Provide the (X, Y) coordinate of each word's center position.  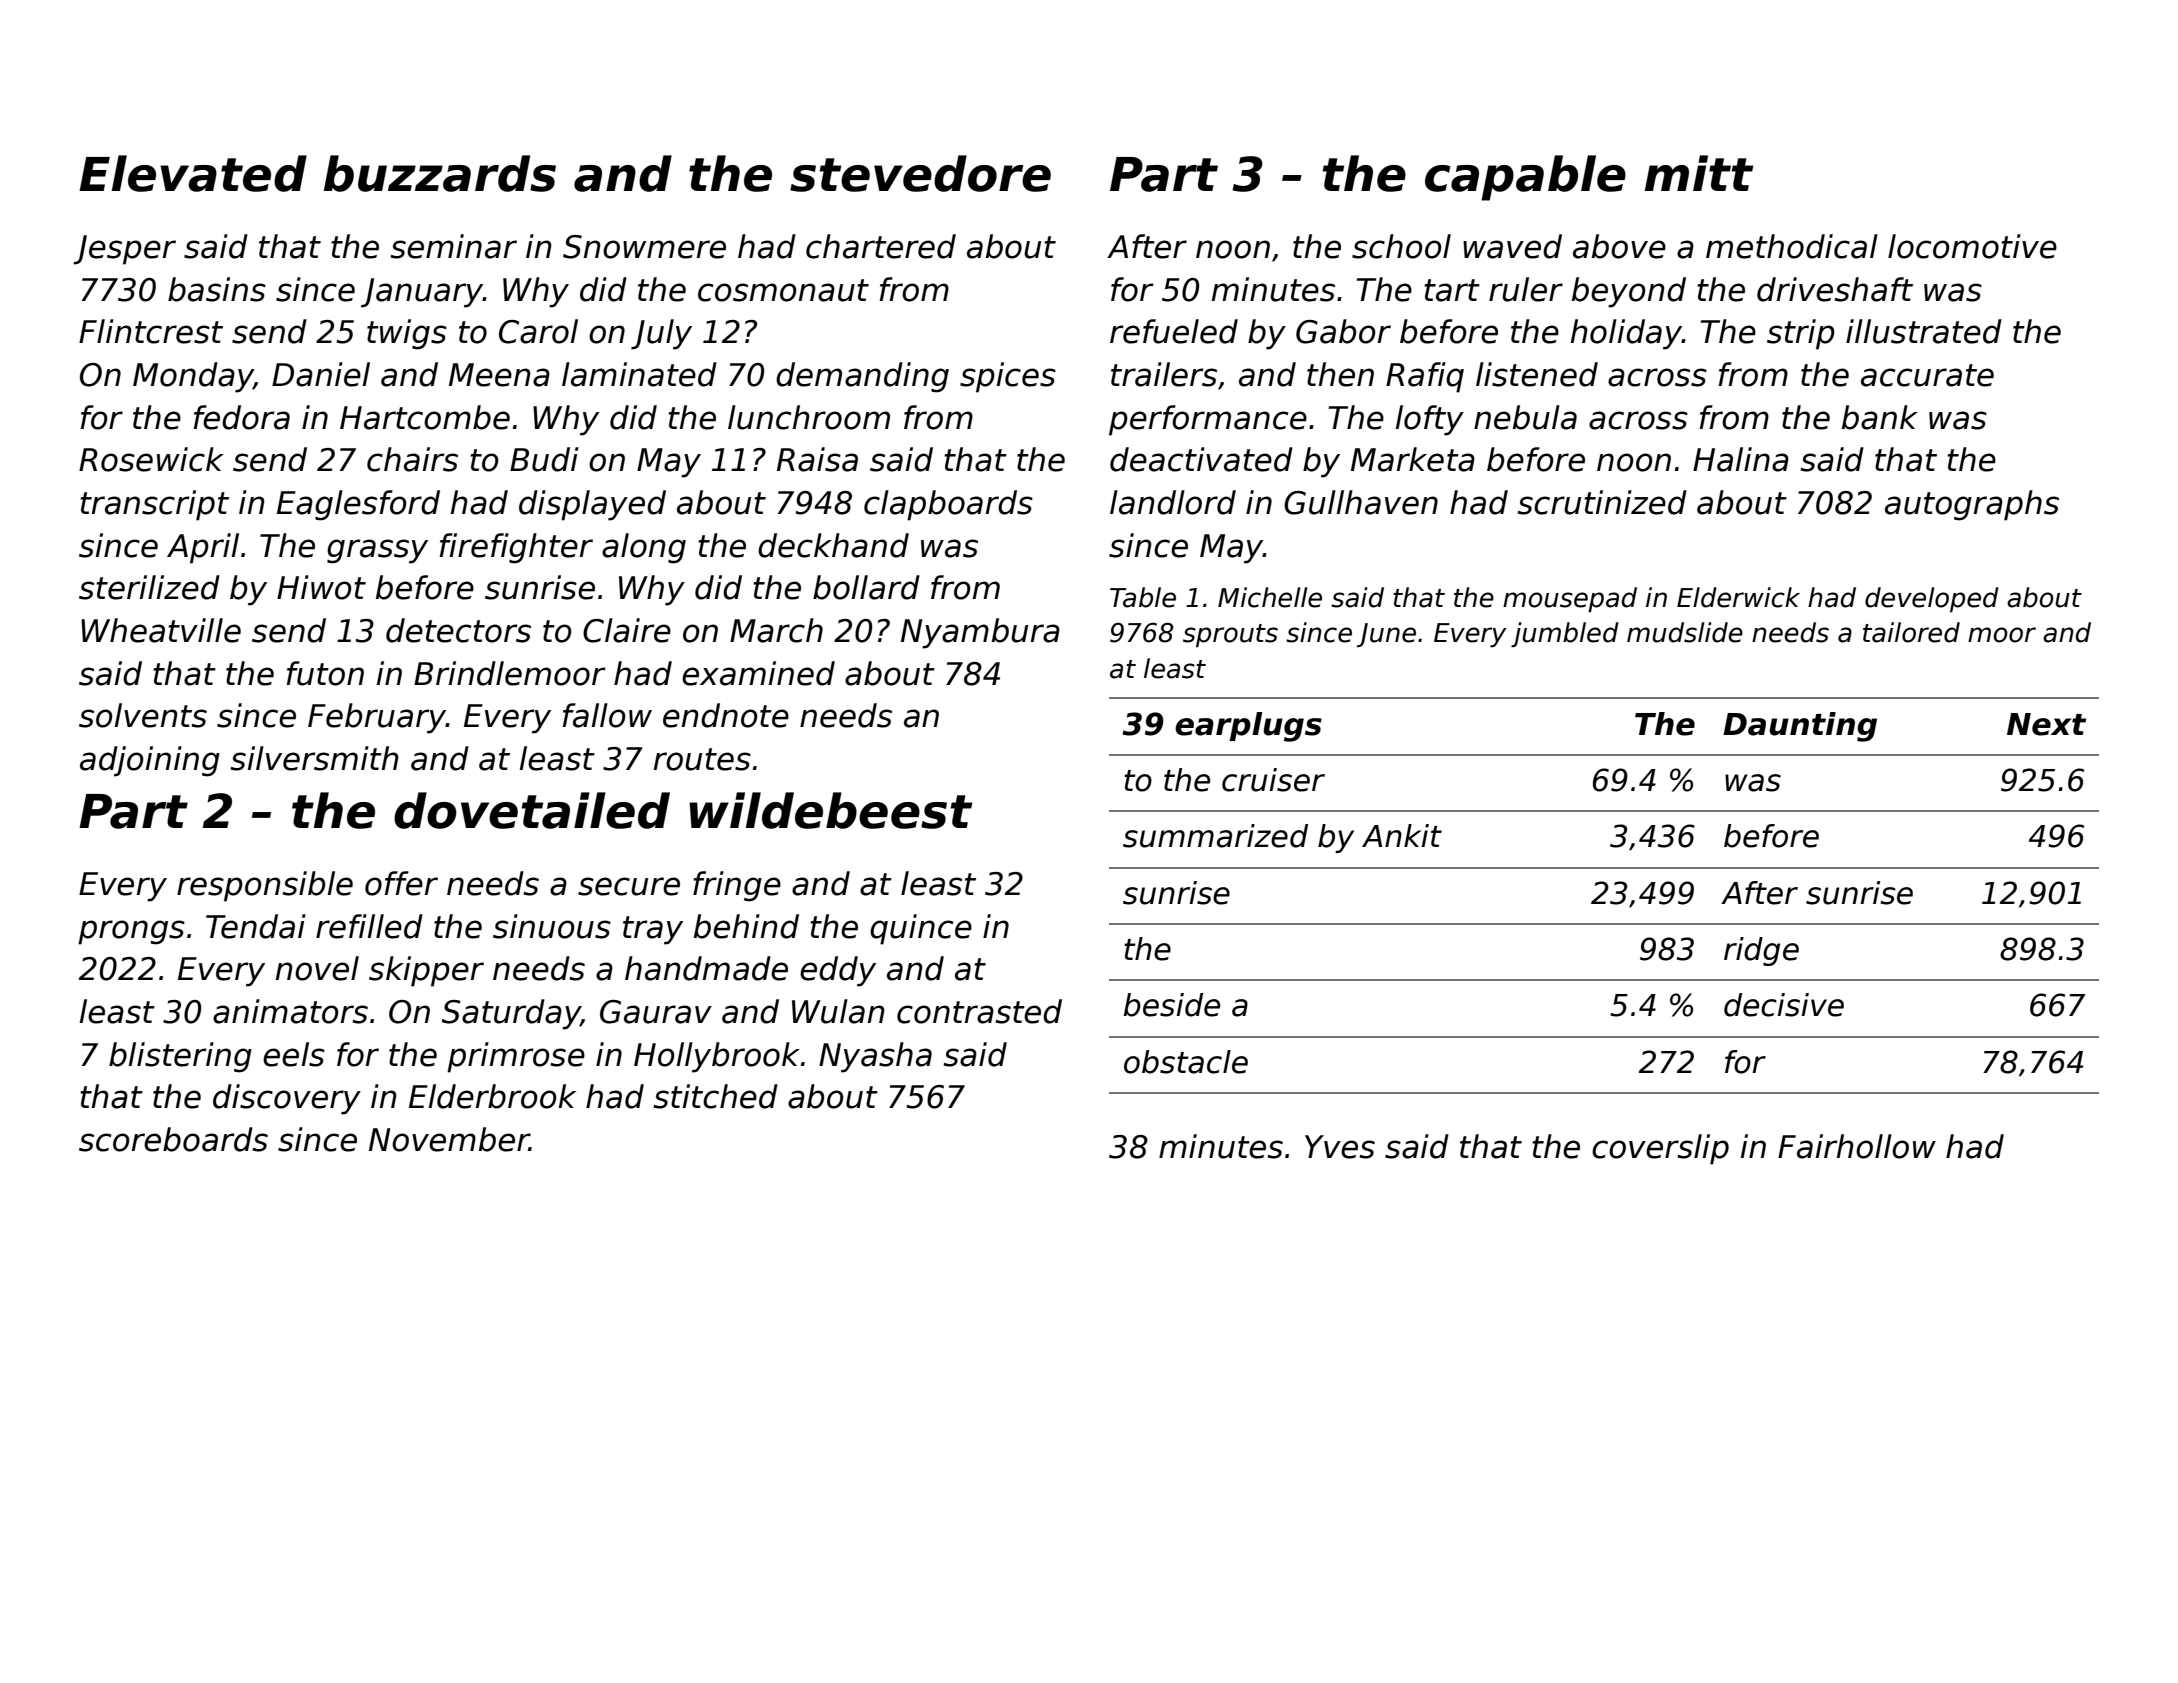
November (449, 1139)
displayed (592, 505)
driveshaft (1835, 289)
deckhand (833, 545)
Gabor (1343, 331)
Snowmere (644, 247)
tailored (1911, 632)
